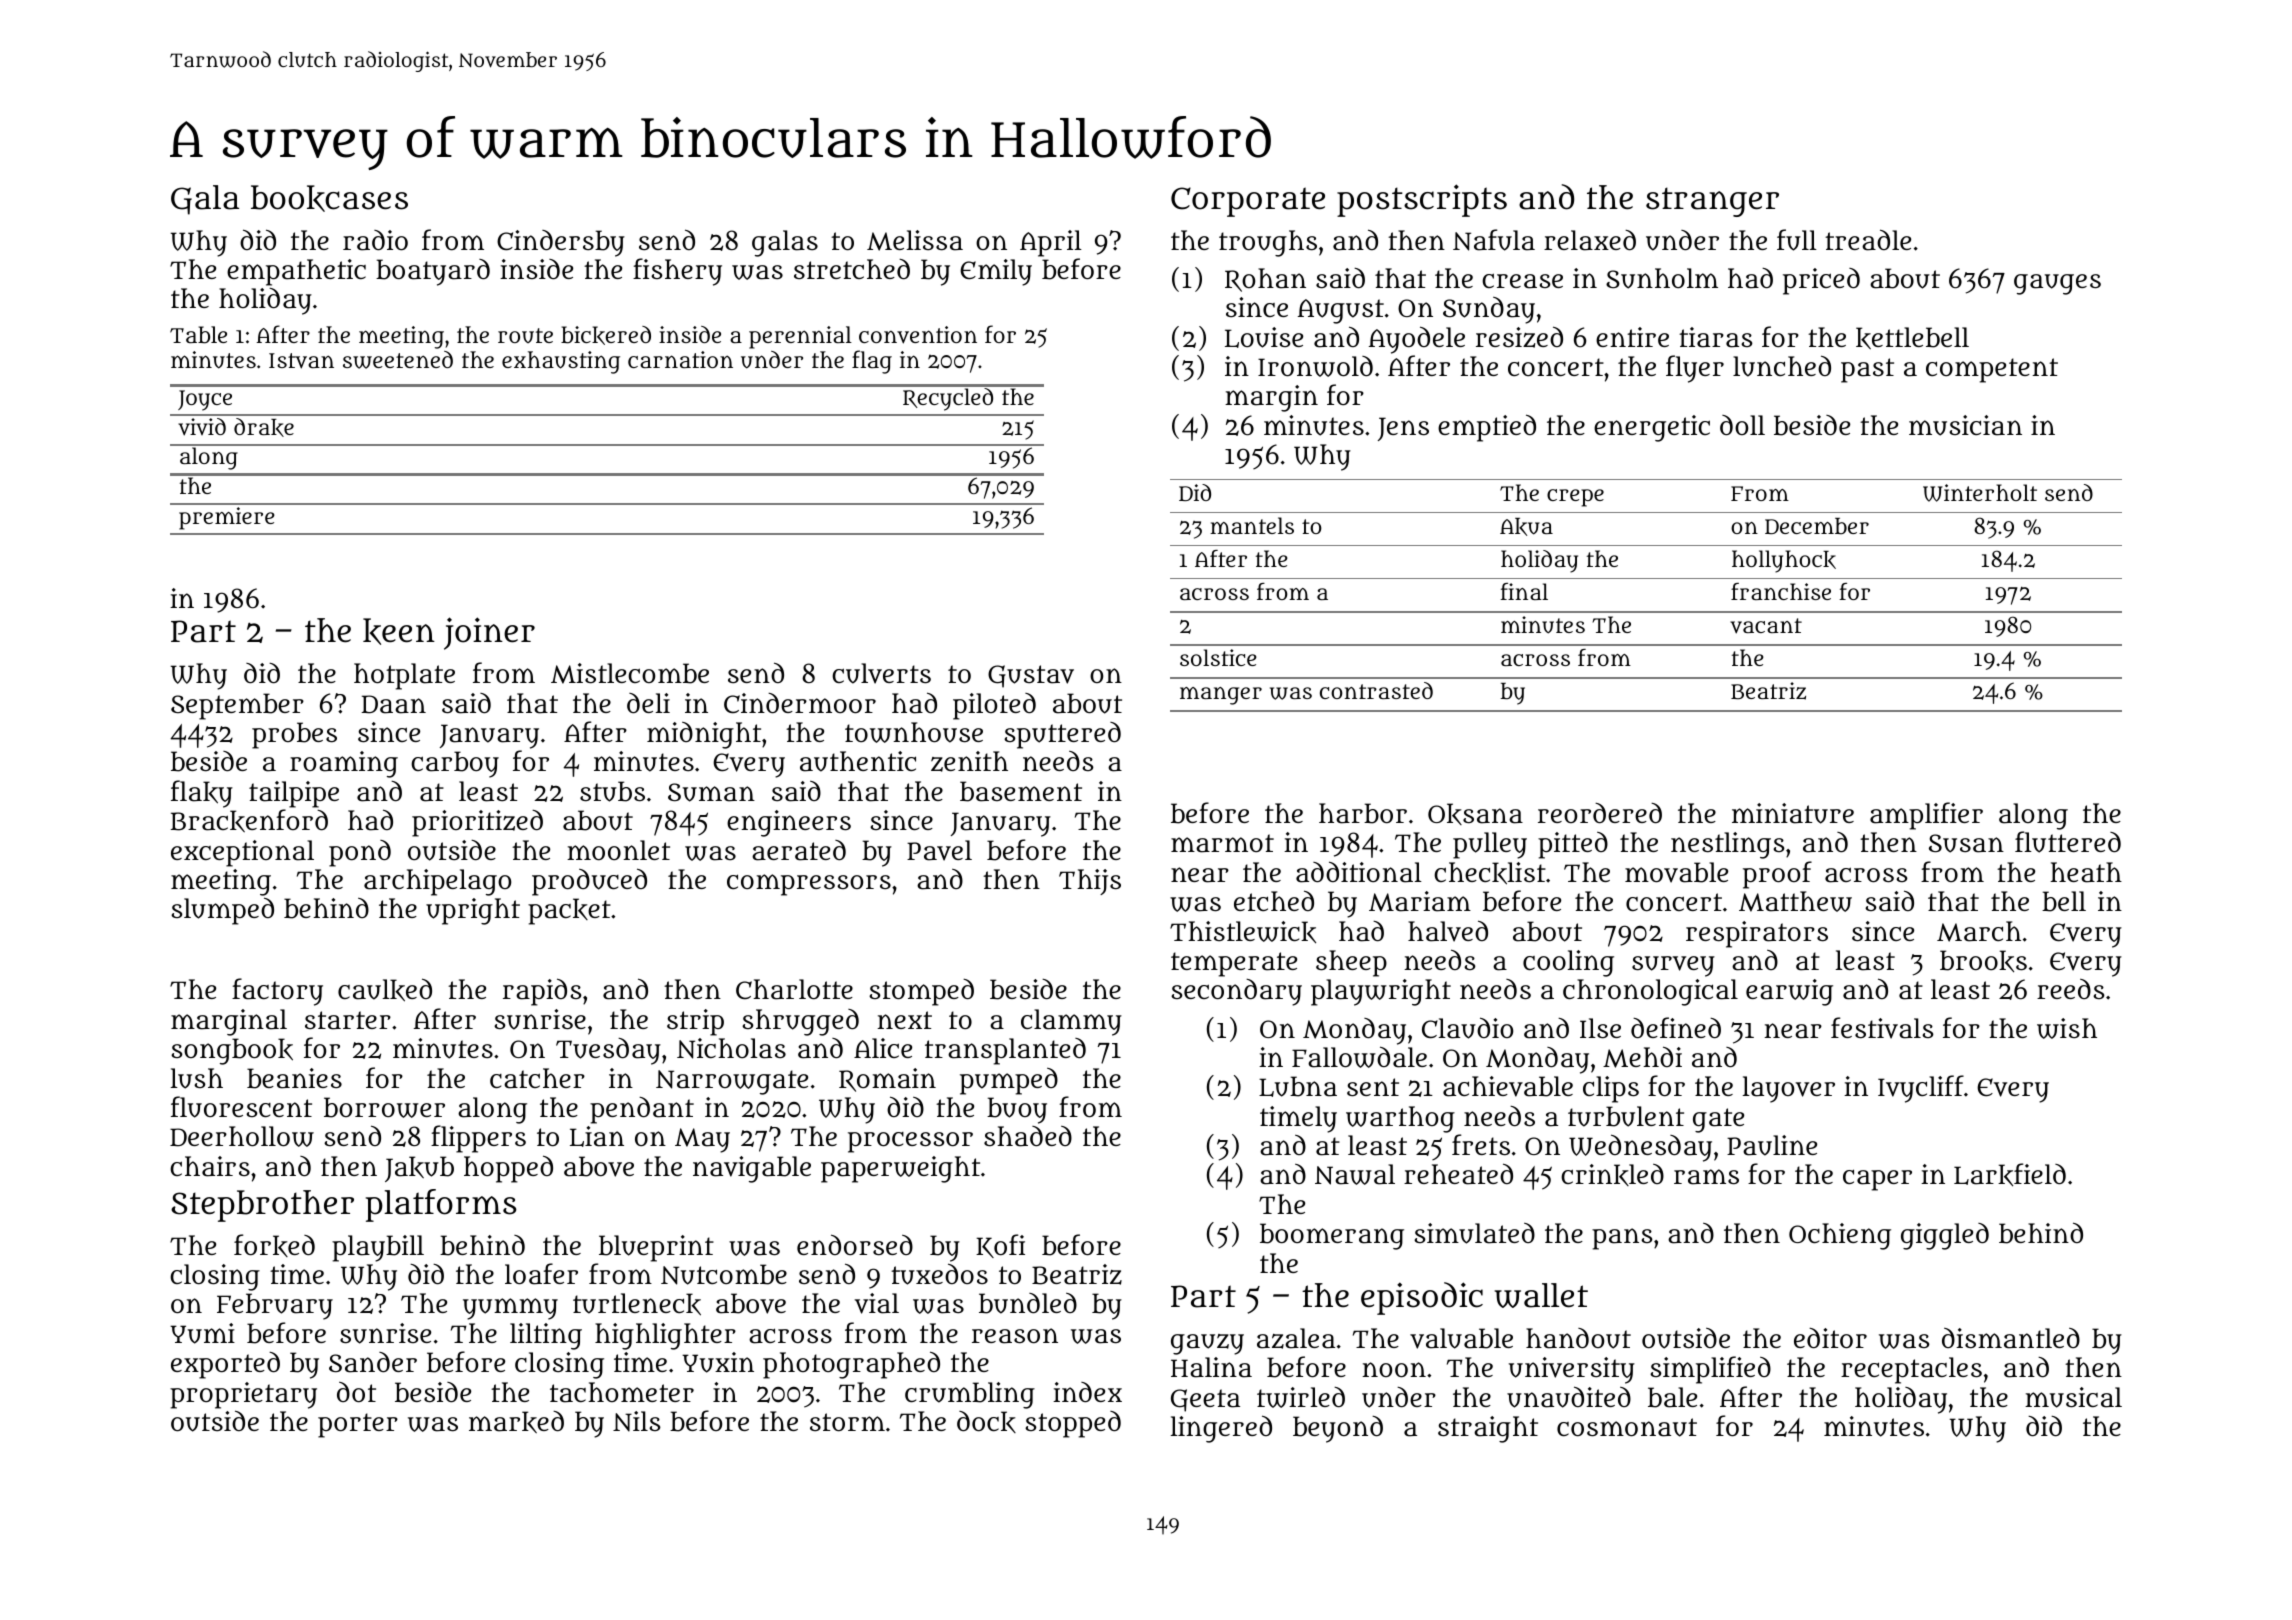 This document has width=2292, height=1620. What do you see at coordinates (202, 794) in the document?
I see `flaky` at bounding box center [202, 794].
